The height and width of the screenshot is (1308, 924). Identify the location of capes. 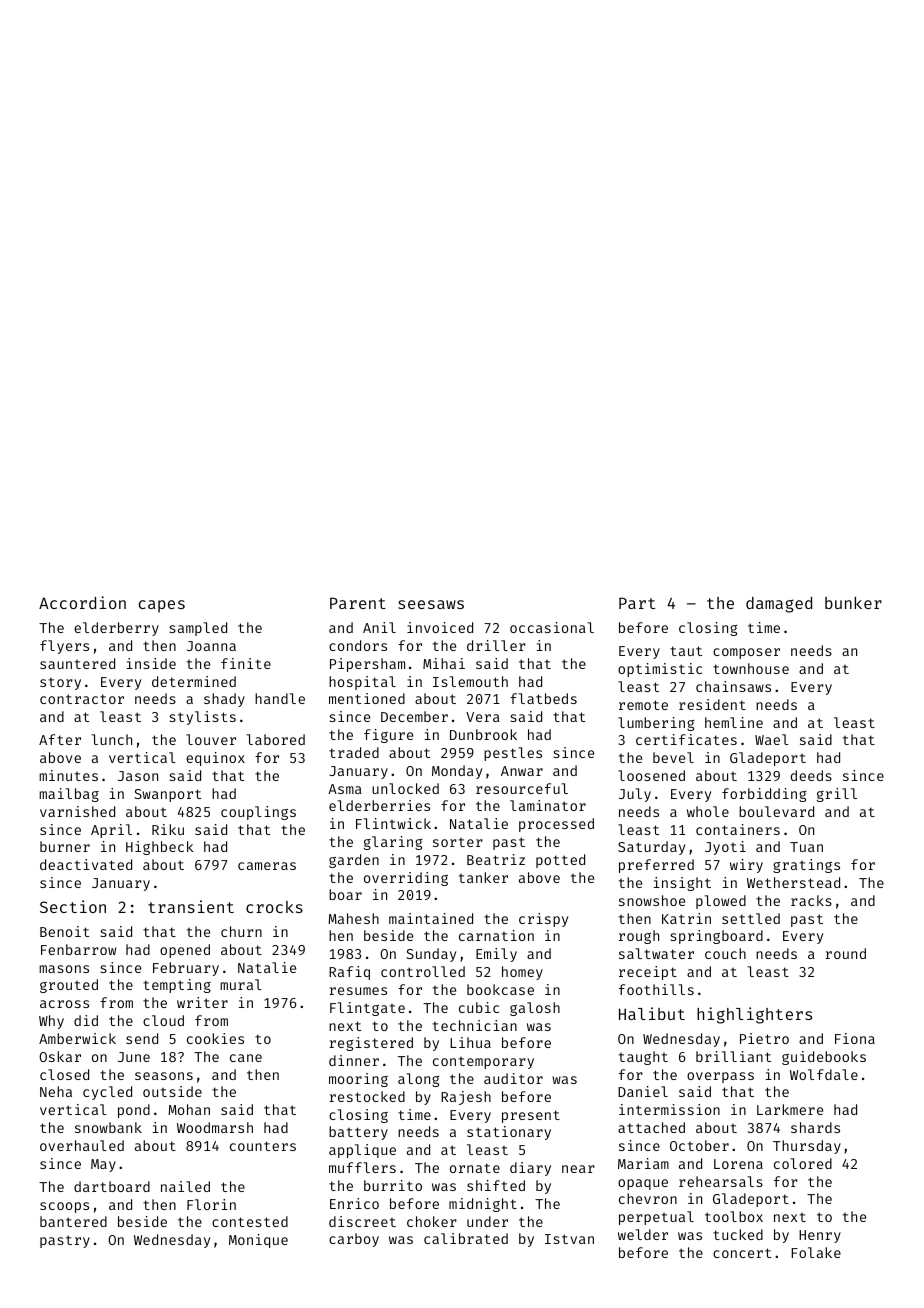
(162, 606).
